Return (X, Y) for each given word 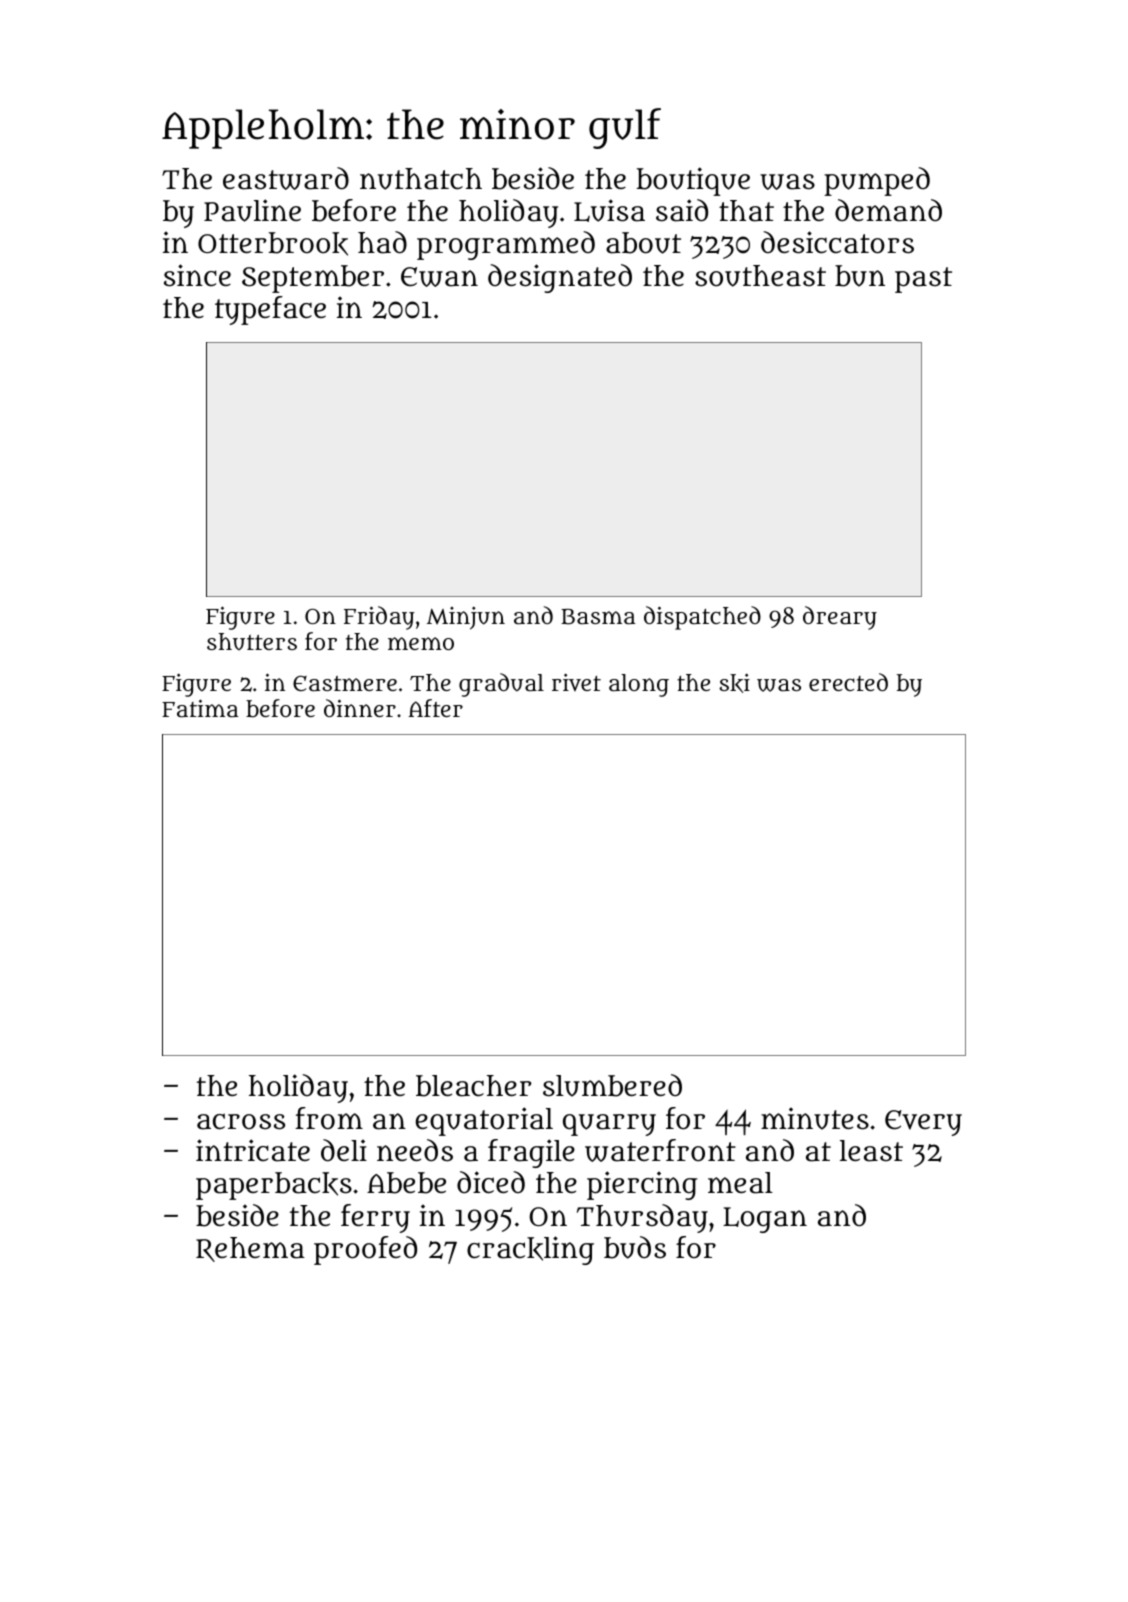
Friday (379, 618)
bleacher (474, 1086)
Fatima (200, 708)
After (436, 708)
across (241, 1121)
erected (848, 682)
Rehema (250, 1249)
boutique (693, 181)
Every (923, 1123)
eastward (286, 178)
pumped (877, 181)
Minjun (466, 618)
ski (734, 683)
